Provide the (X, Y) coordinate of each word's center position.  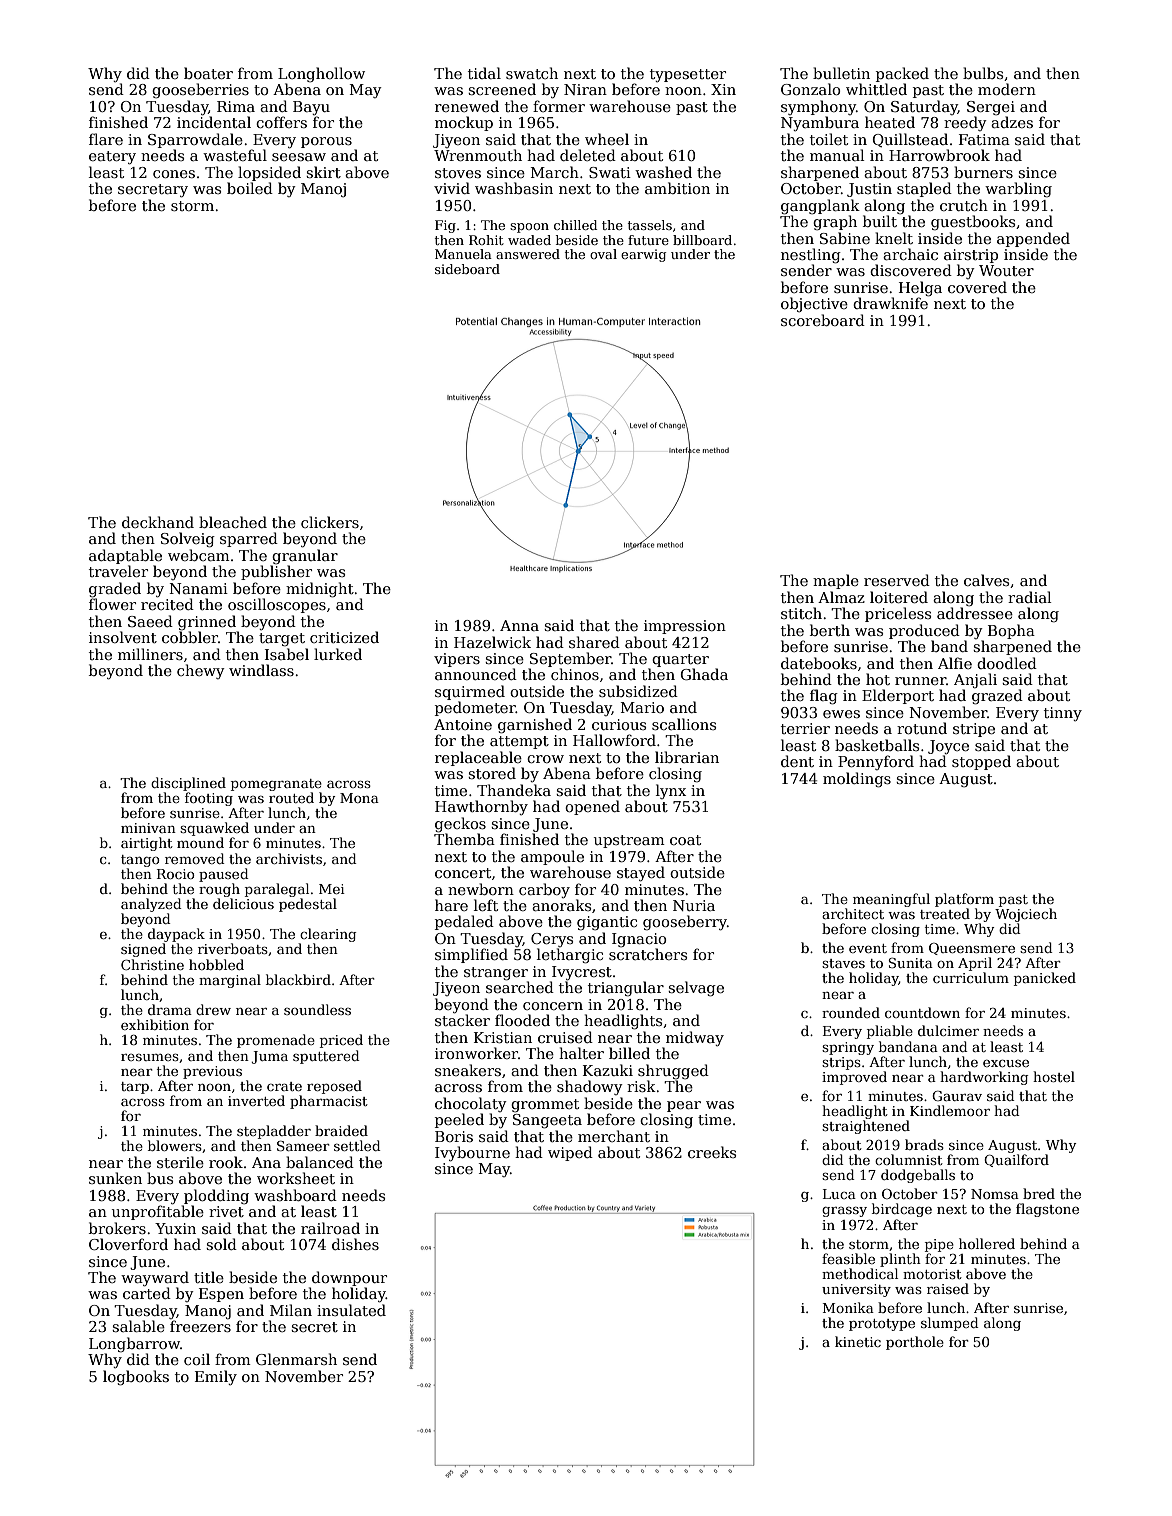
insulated (351, 1310)
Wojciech (1026, 915)
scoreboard (823, 320)
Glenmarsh (296, 1359)
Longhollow (321, 75)
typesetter (688, 75)
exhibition (155, 1024)
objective (814, 304)
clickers (330, 522)
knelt (894, 238)
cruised (565, 1037)
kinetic (858, 1341)
